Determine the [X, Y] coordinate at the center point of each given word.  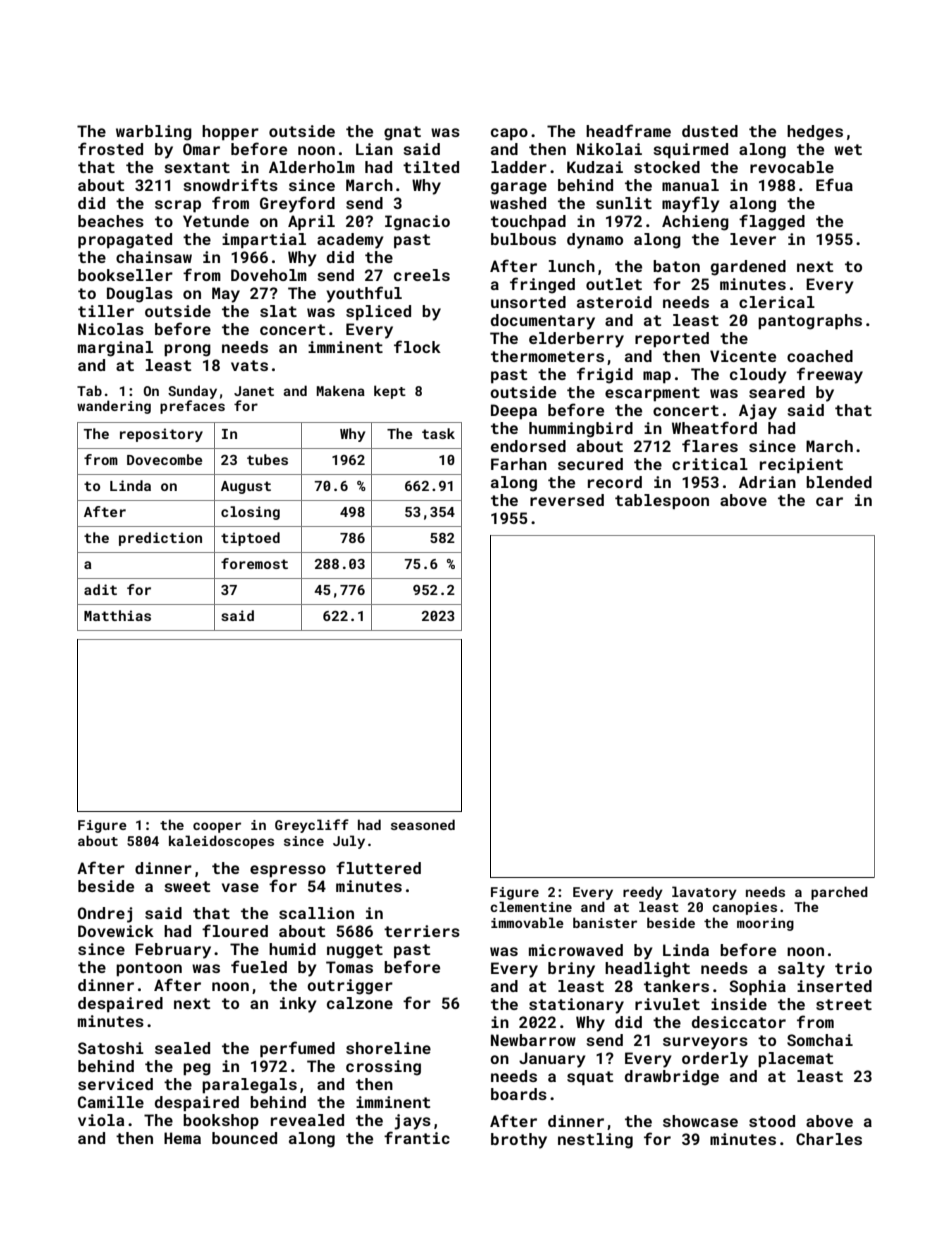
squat [590, 1078]
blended [839, 482]
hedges [815, 133]
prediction [160, 539]
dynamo [595, 241]
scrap [178, 206]
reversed [567, 500]
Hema [182, 1138]
